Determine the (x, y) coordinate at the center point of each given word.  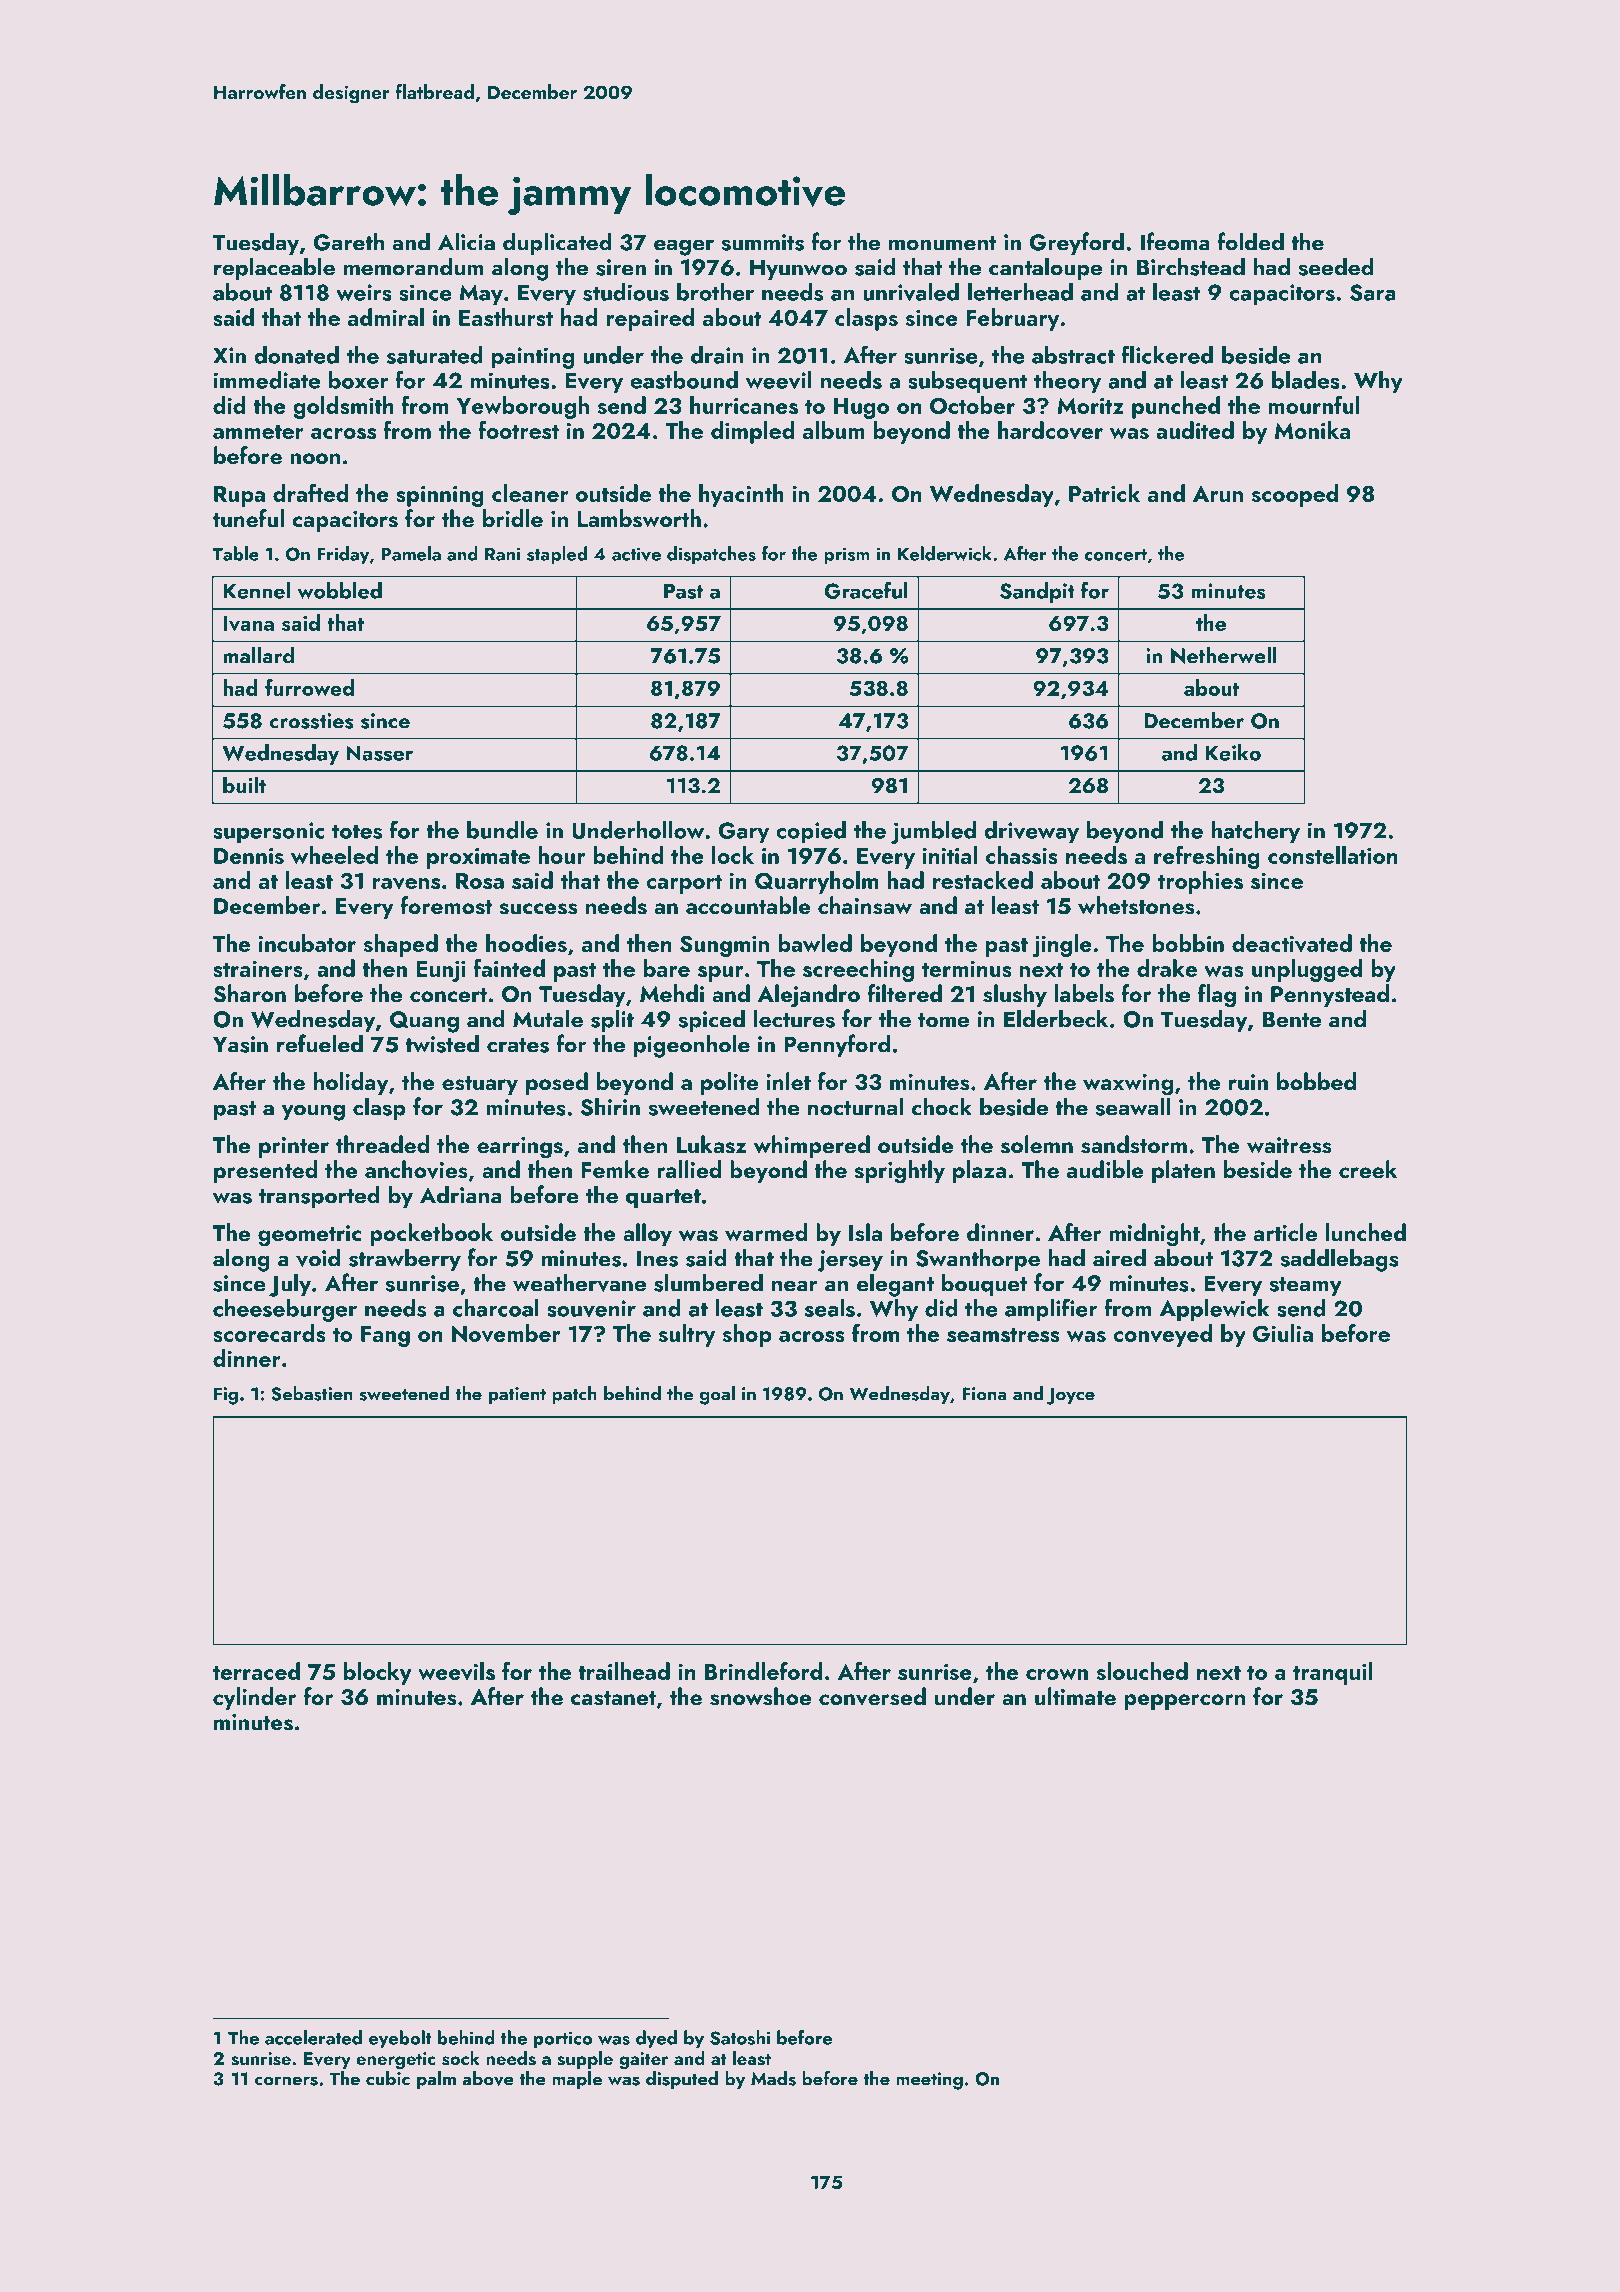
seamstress (1003, 1335)
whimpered (812, 1146)
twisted (442, 1043)
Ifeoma (1175, 241)
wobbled (339, 590)
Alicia (466, 241)
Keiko (1233, 752)
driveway (1031, 832)
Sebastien (312, 1393)
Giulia (1283, 1333)
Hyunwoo (798, 269)
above (488, 2078)
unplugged (1307, 970)
